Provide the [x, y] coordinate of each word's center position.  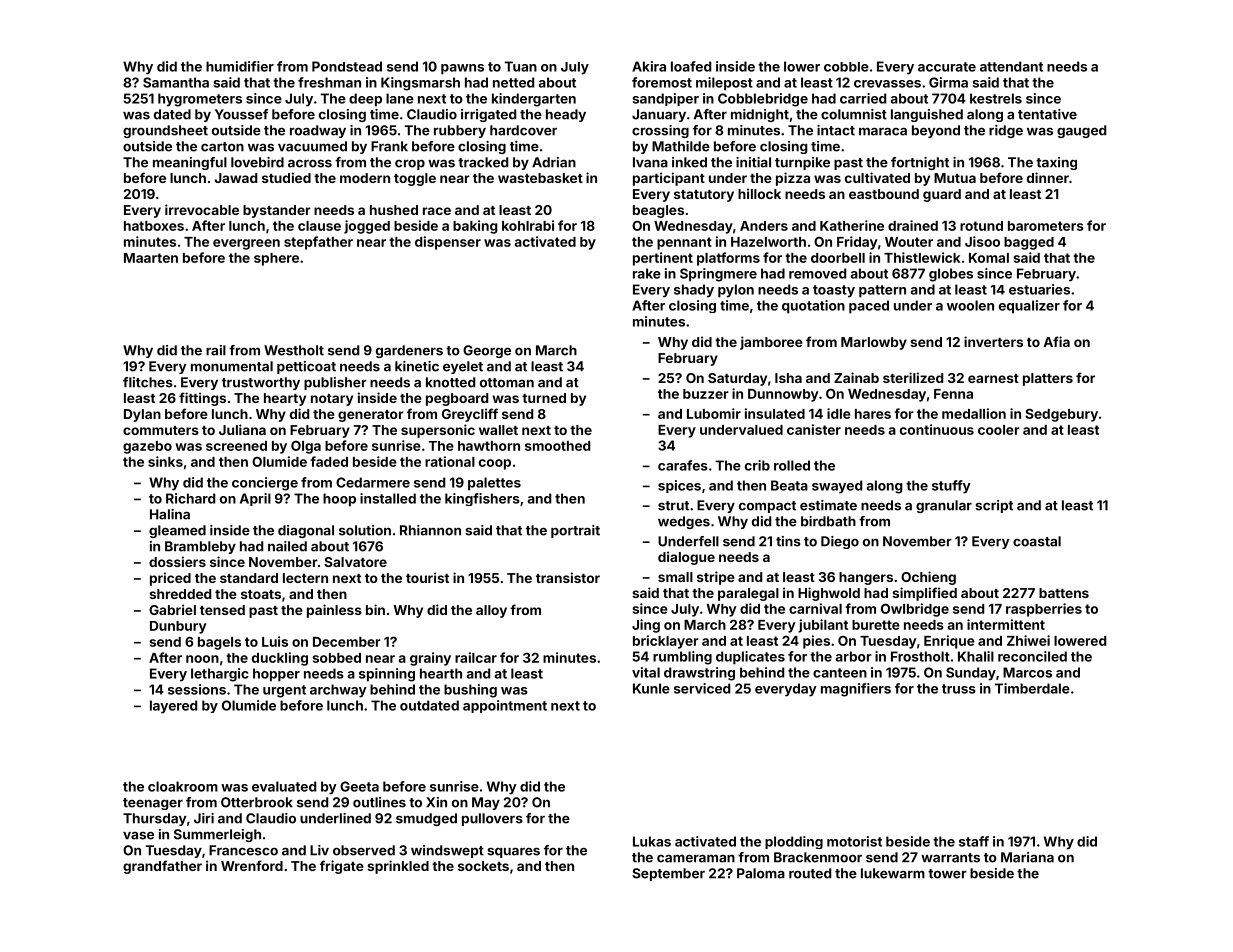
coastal [1037, 541]
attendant [1011, 66]
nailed [287, 546]
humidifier [240, 66]
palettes [494, 484]
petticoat [306, 367]
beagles [658, 211]
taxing [1056, 163]
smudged [426, 819]
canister [814, 429]
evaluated [284, 786]
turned [544, 398]
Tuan [520, 66]
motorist [854, 841]
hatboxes [154, 226]
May [486, 803]
